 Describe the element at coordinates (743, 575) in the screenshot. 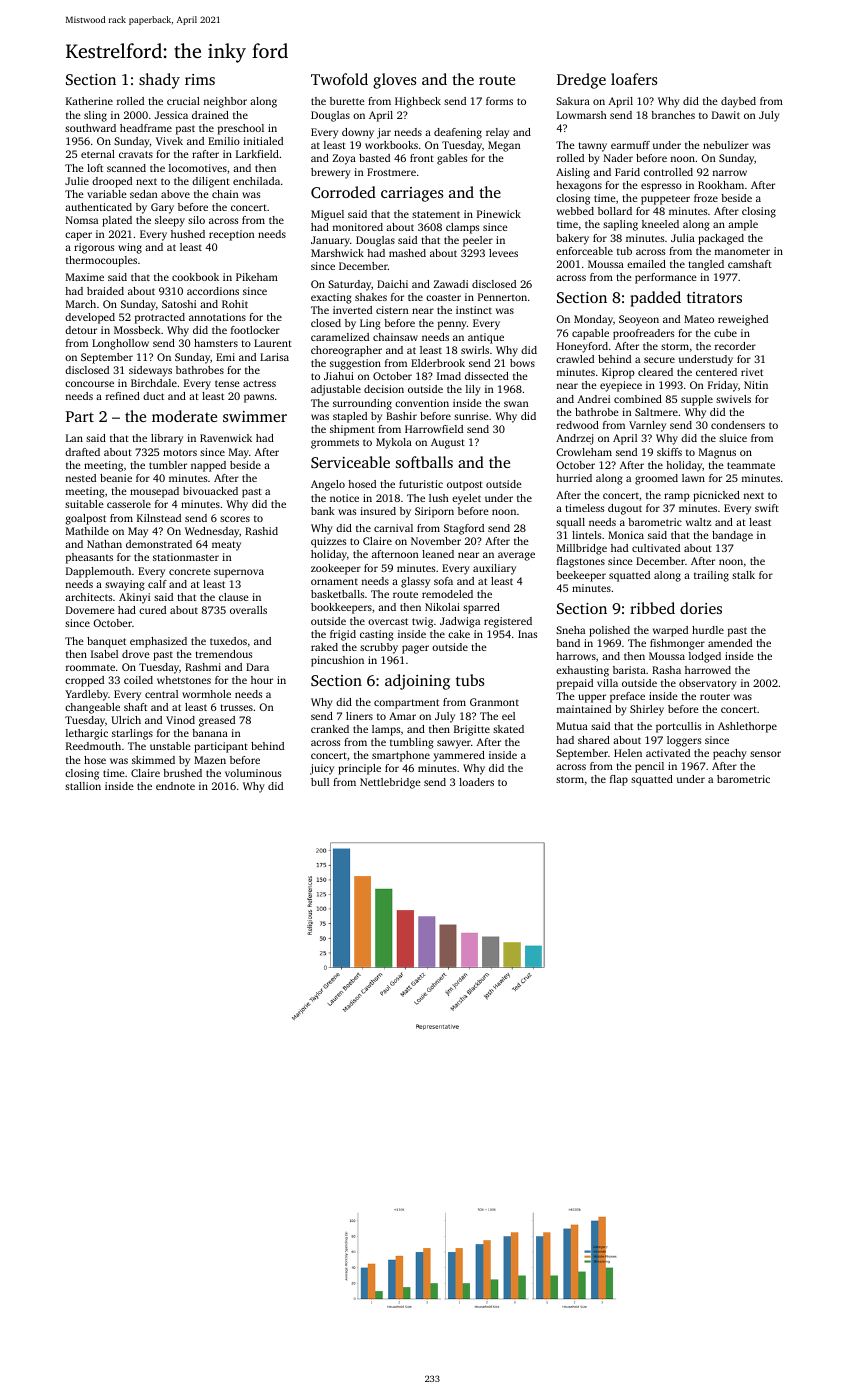

I see `stalk` at that location.
